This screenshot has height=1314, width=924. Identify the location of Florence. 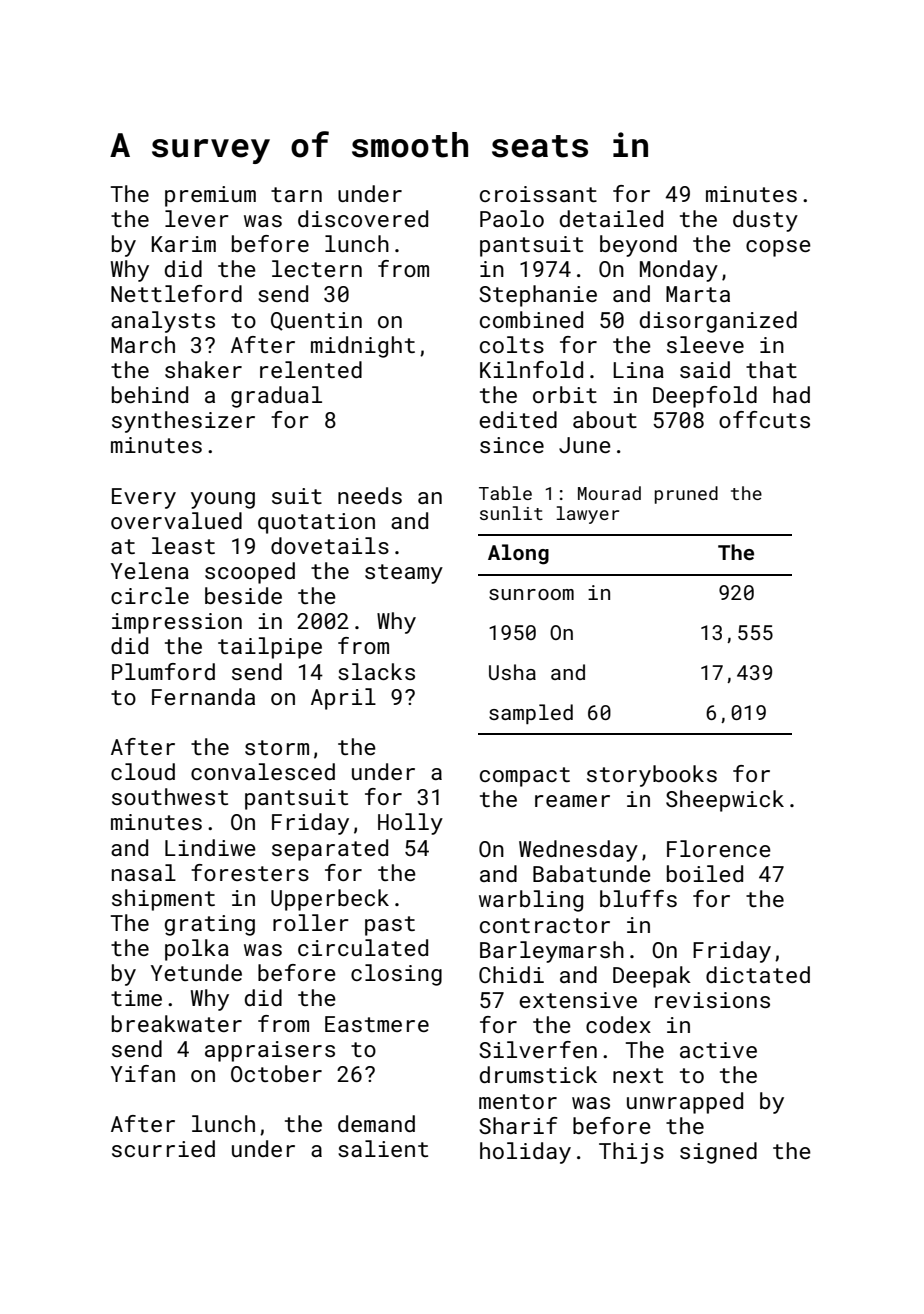
(719, 848).
